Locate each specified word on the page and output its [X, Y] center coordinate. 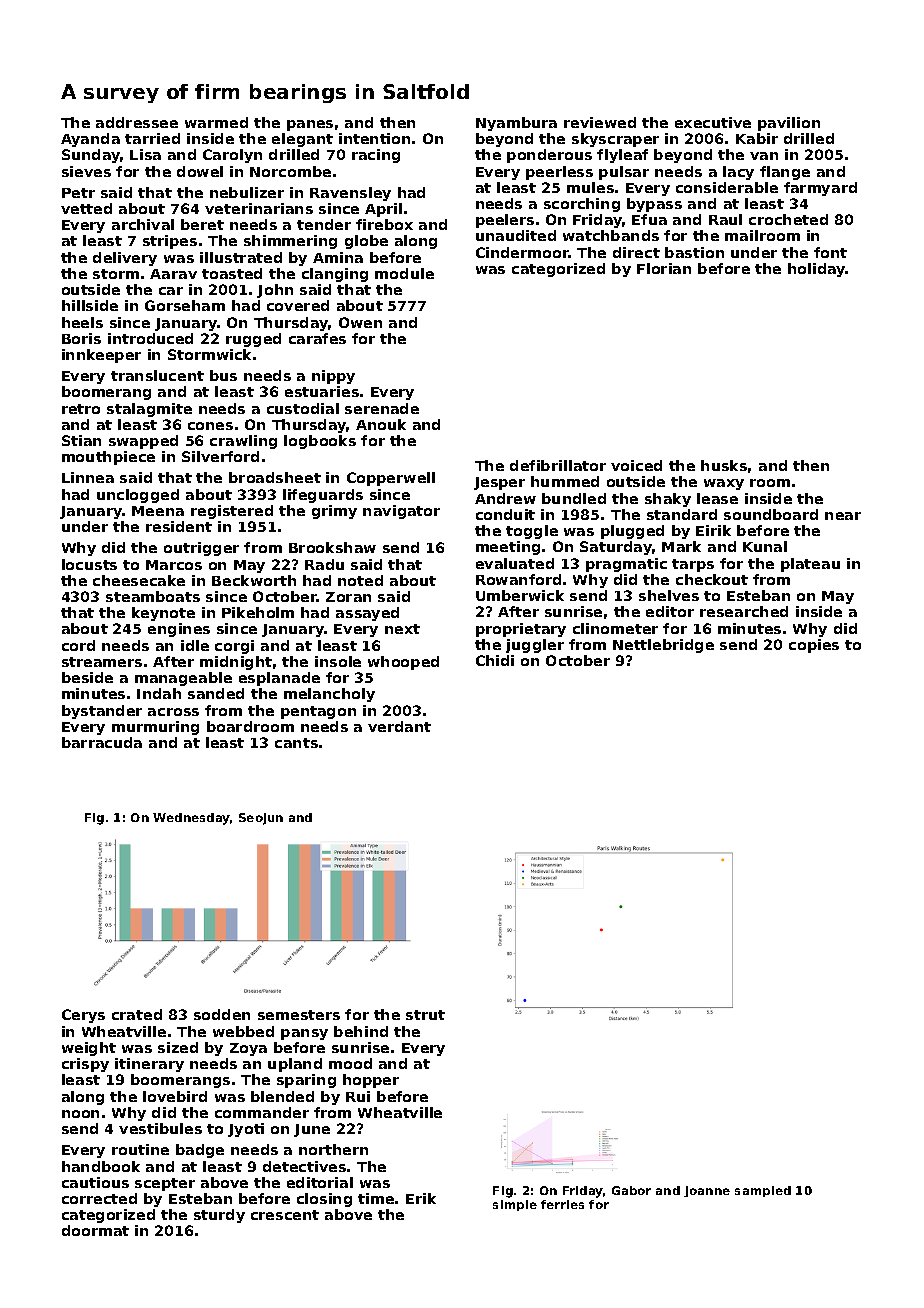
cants [296, 743]
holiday [817, 270]
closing [324, 1200]
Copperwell [391, 479]
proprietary [521, 630]
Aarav [173, 274]
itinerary [149, 1065]
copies [814, 646]
